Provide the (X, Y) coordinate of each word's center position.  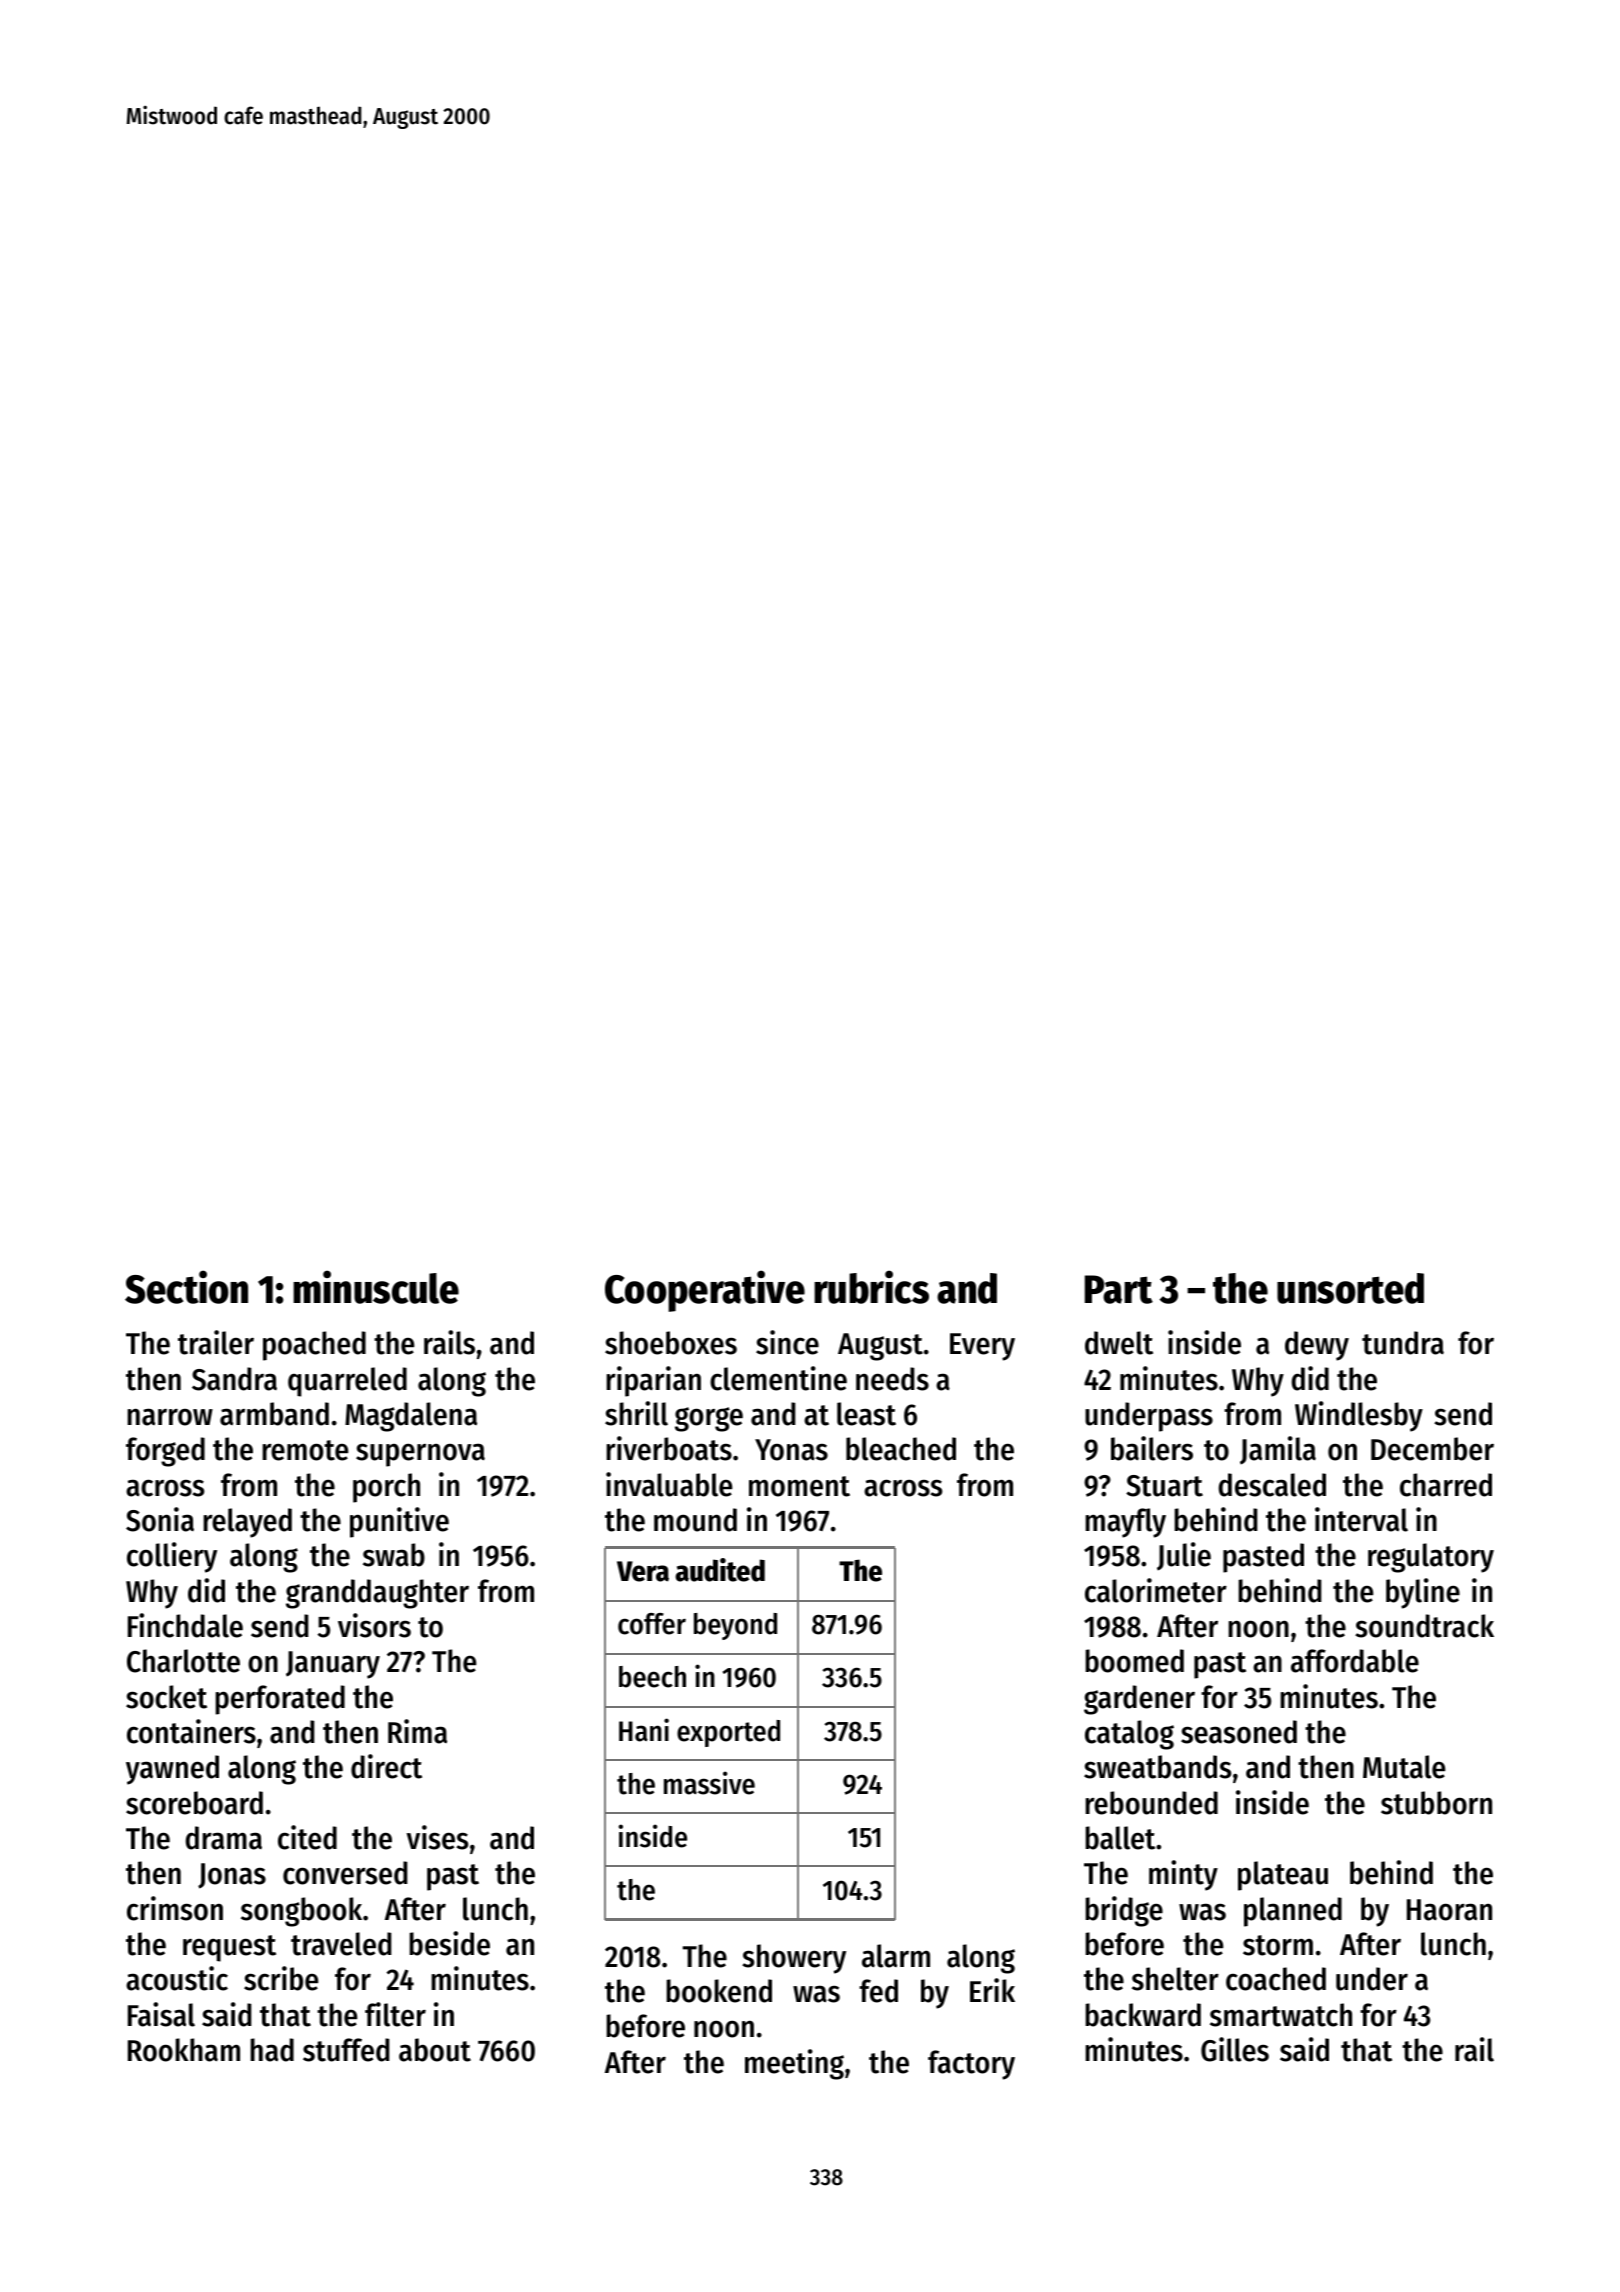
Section (186, 1287)
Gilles (1235, 2049)
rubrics (871, 1287)
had (272, 2050)
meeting (794, 2064)
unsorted (1350, 1288)
